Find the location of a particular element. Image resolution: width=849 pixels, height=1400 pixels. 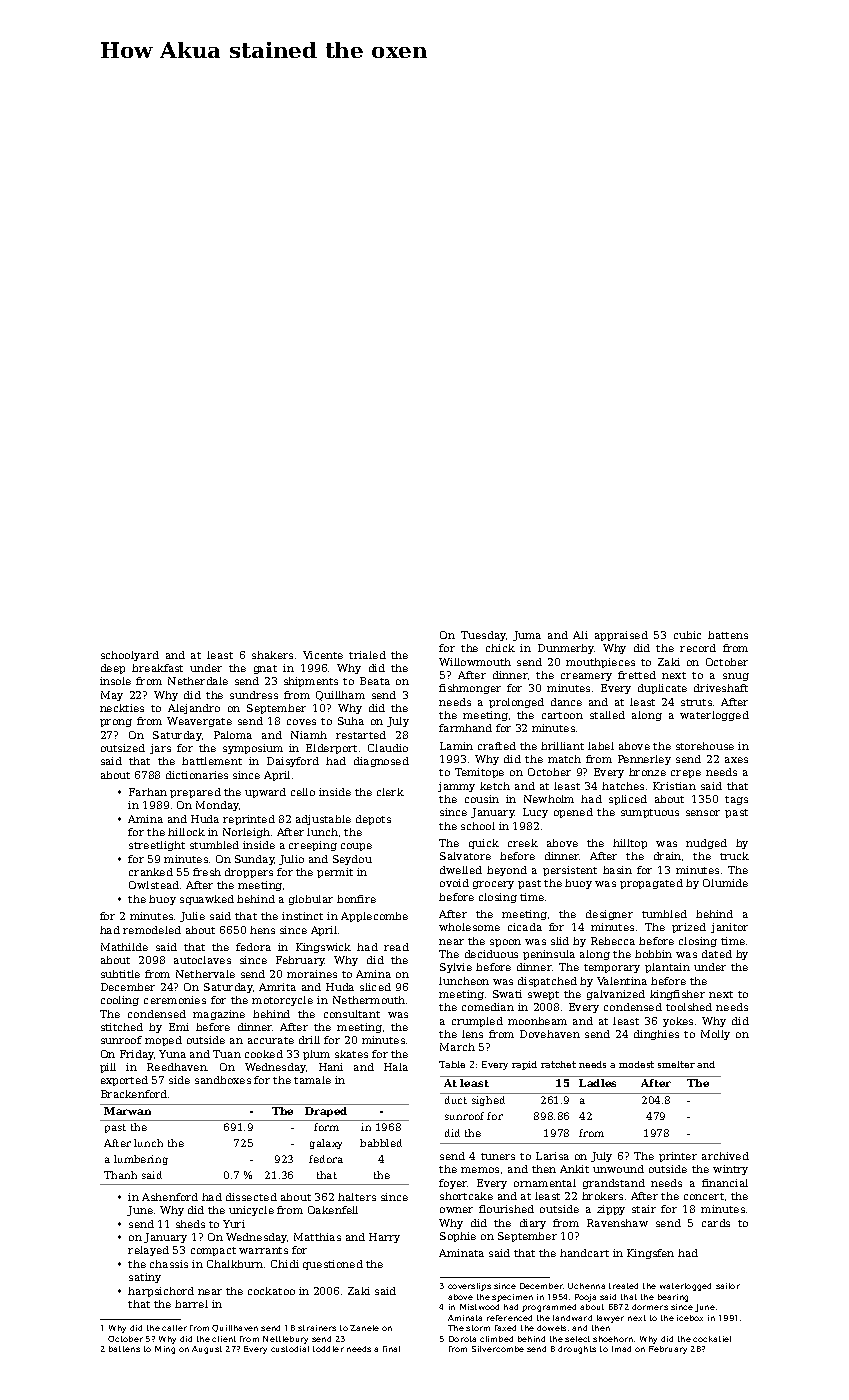

dated is located at coordinates (717, 954).
